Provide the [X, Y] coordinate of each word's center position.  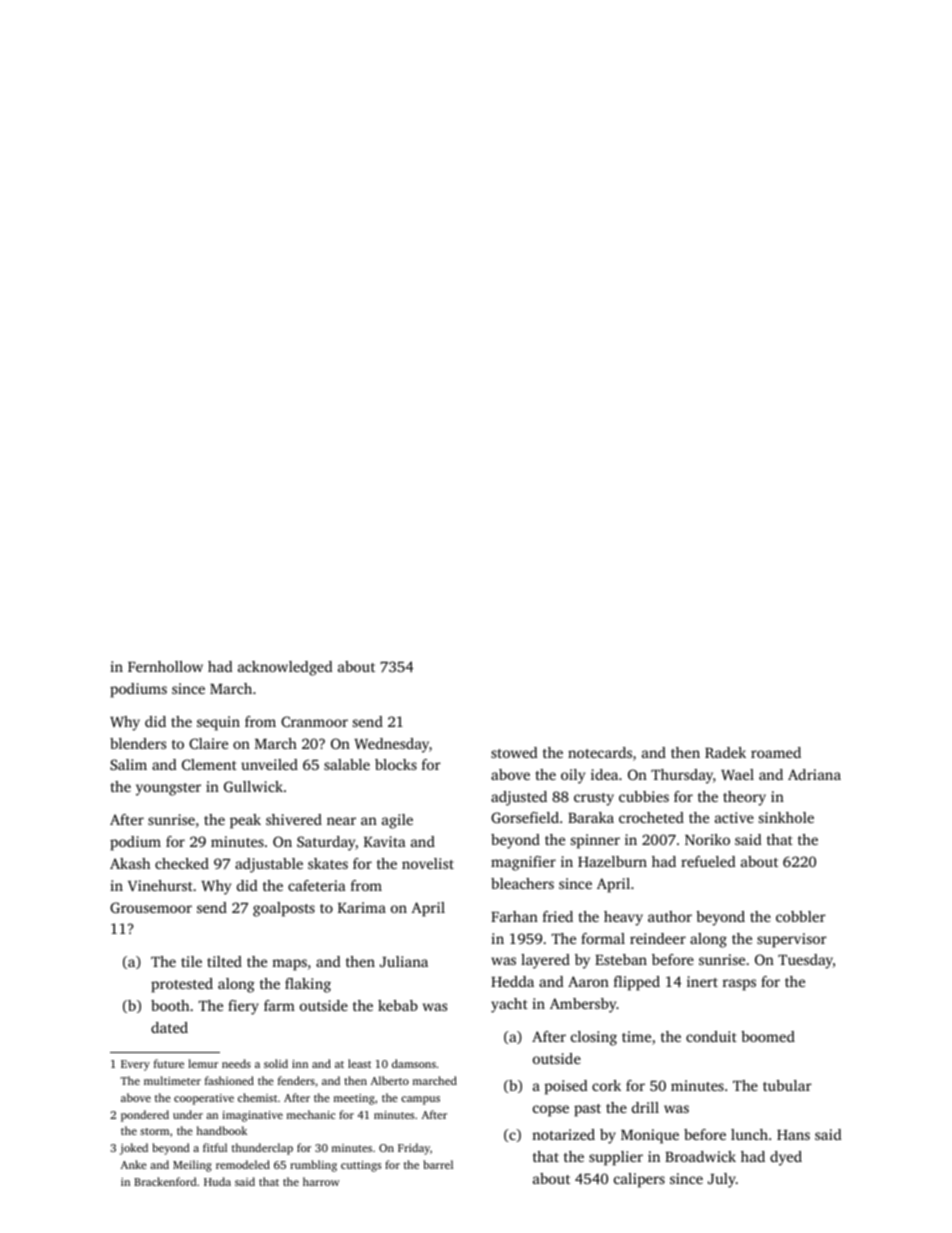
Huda [217, 1181]
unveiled [269, 764]
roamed [776, 752]
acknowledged [285, 668]
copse [551, 1111]
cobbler [801, 916]
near [341, 821]
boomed [768, 1036]
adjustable [269, 865]
